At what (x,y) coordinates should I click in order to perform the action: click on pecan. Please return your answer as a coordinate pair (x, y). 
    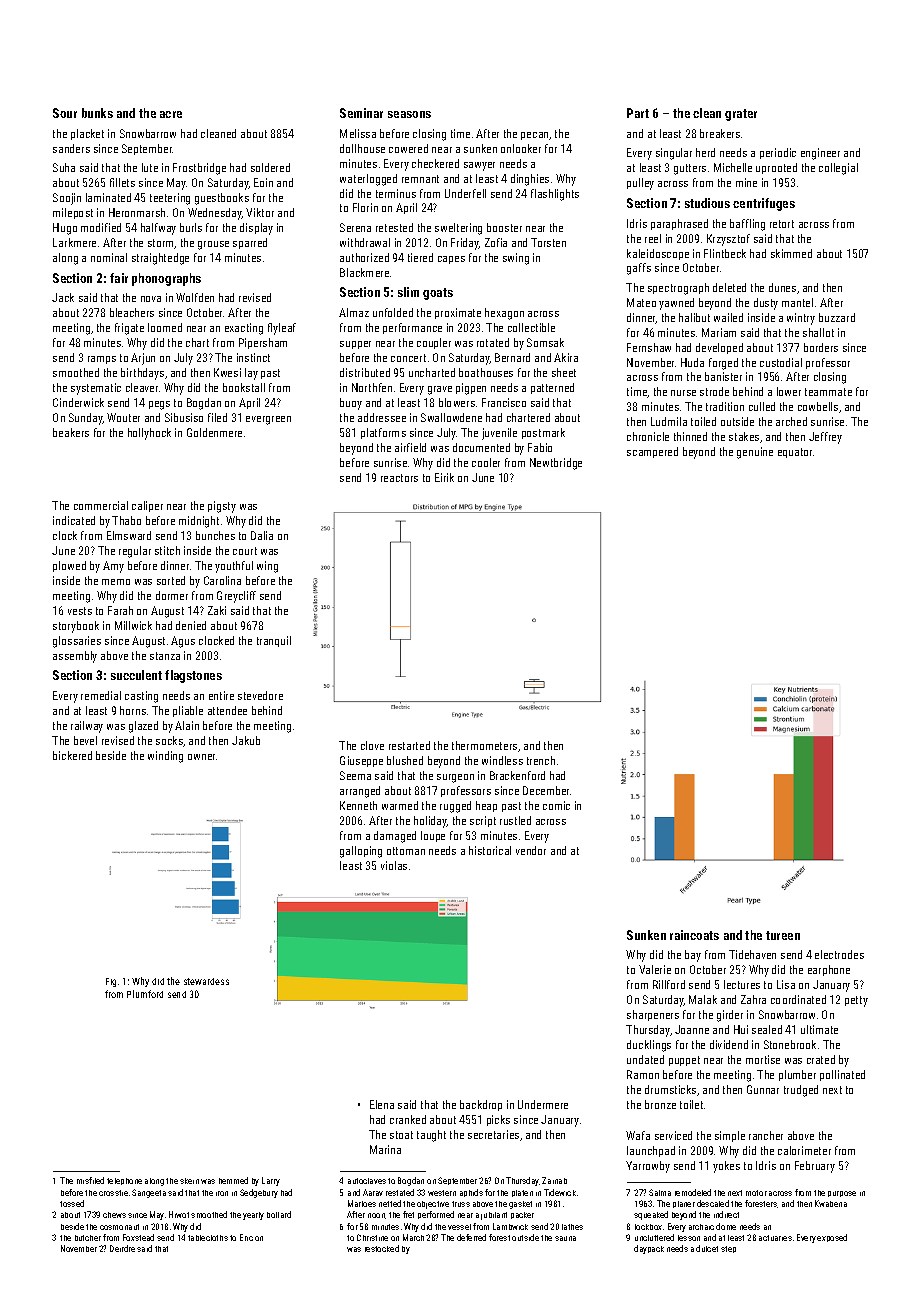
    Looking at the image, I should click on (534, 136).
